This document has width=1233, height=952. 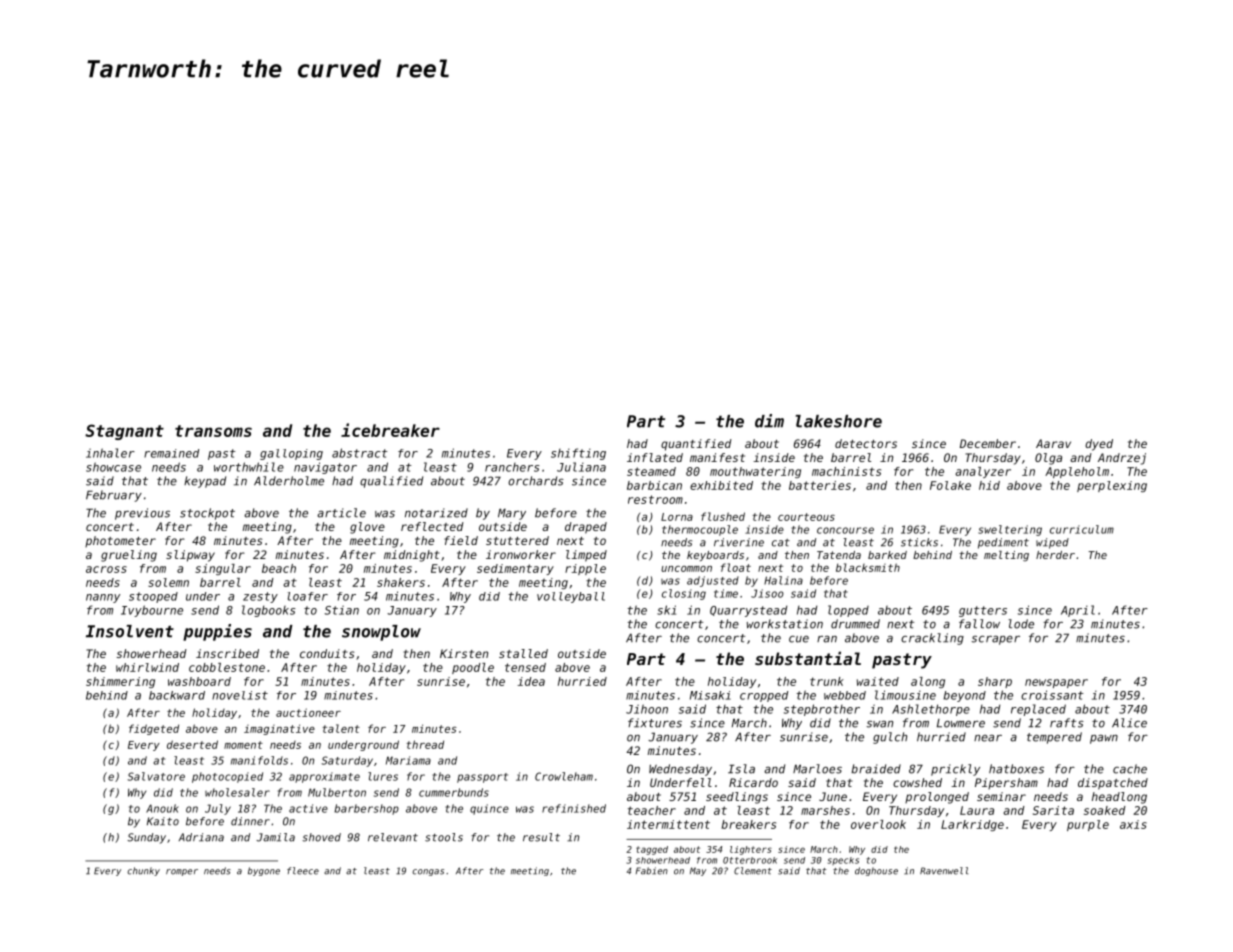 I want to click on February, so click(x=114, y=496).
